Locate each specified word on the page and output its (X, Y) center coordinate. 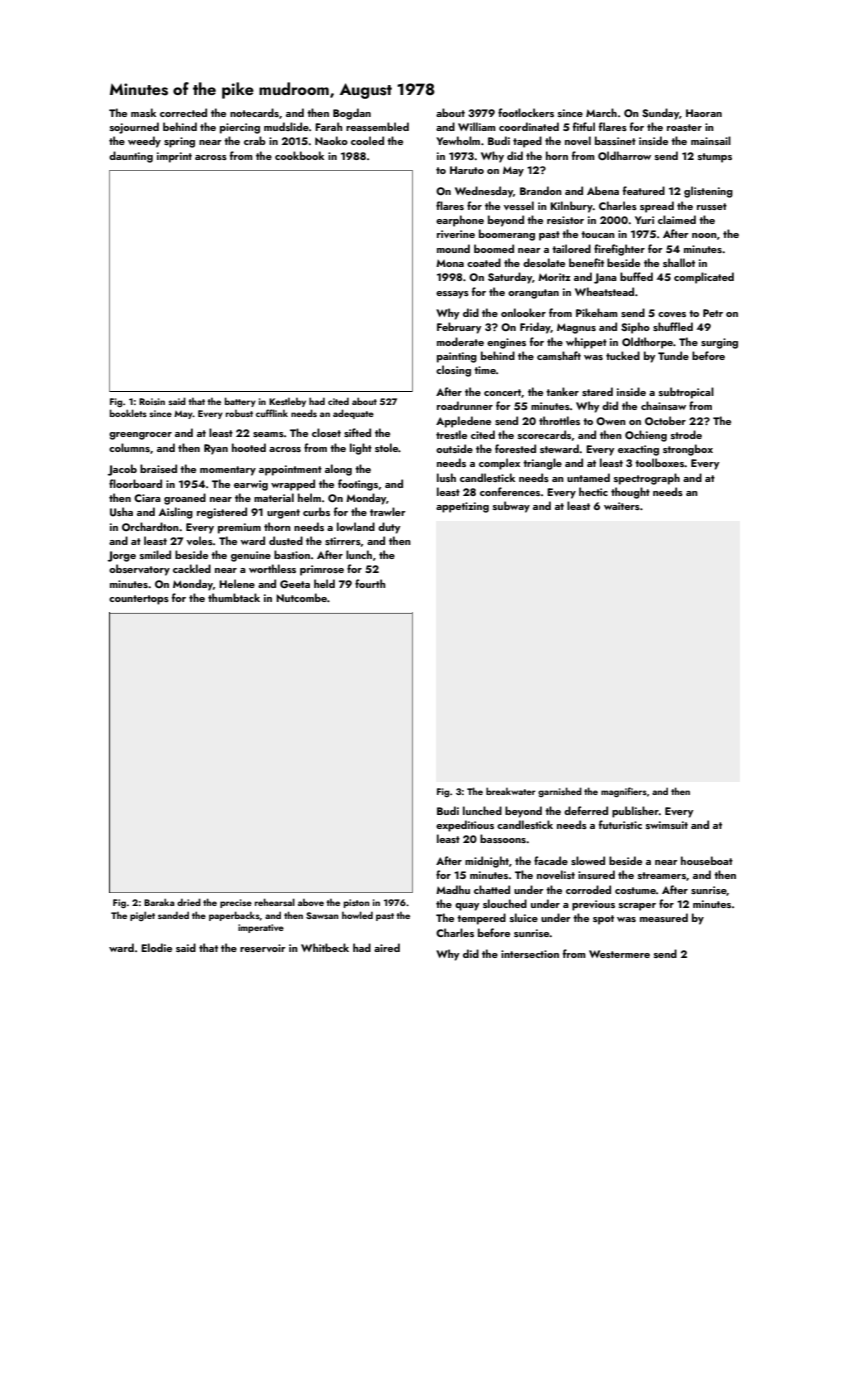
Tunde (673, 355)
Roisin (152, 401)
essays (452, 295)
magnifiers (624, 792)
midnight (487, 862)
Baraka (159, 902)
